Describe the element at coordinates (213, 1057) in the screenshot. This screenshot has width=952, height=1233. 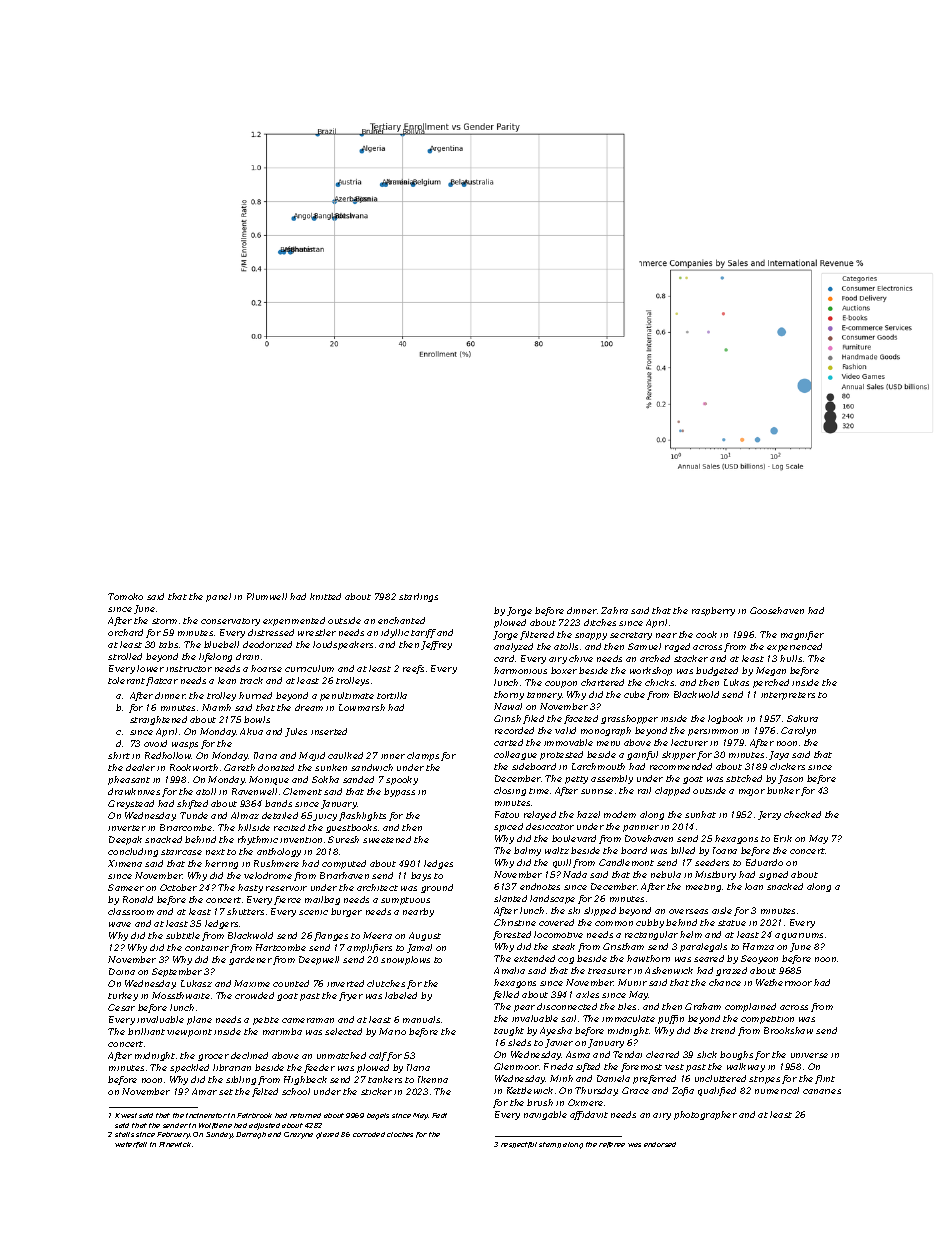
I see `grocer` at that location.
